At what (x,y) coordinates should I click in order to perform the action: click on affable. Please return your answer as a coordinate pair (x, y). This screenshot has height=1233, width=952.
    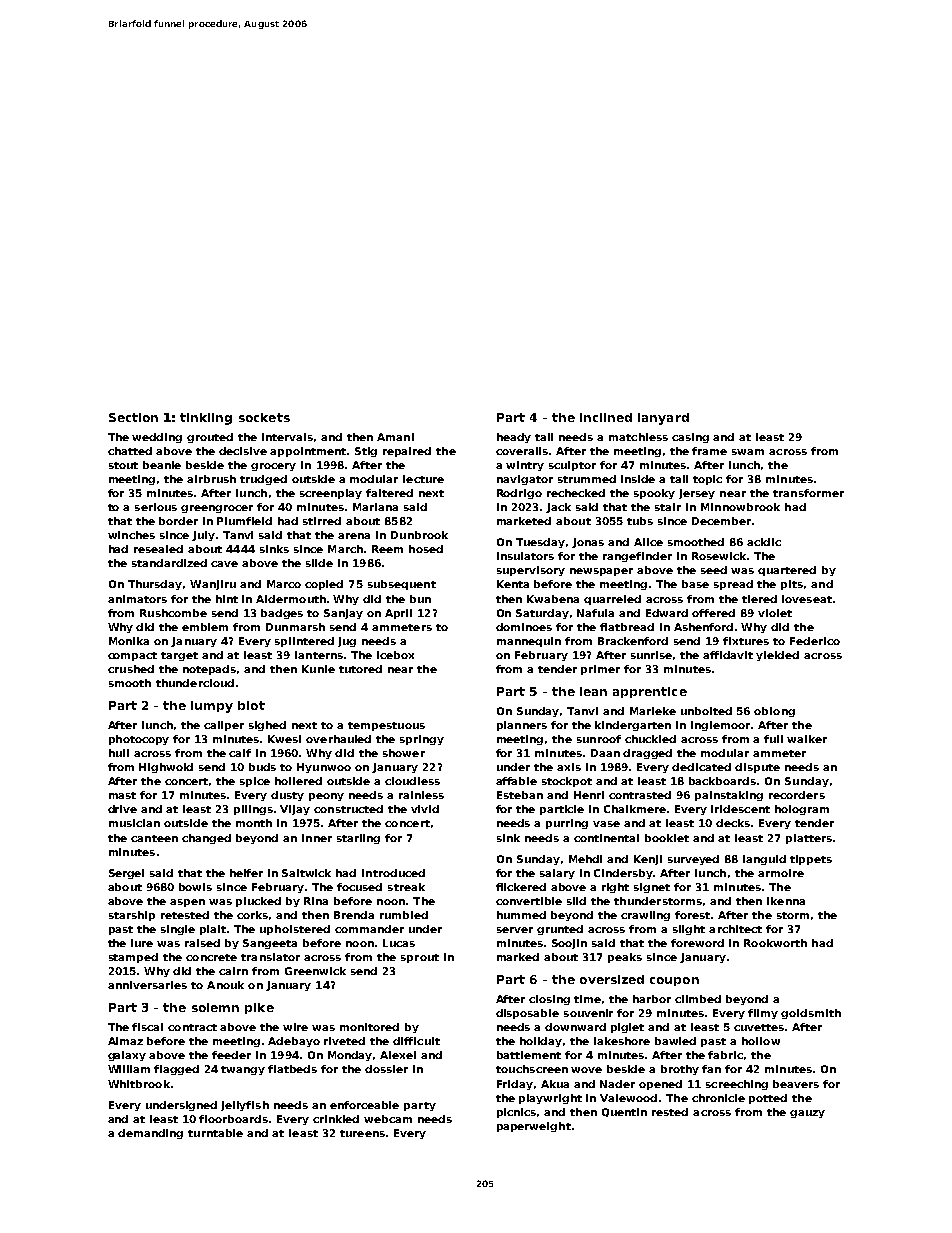
    Looking at the image, I should click on (516, 781).
